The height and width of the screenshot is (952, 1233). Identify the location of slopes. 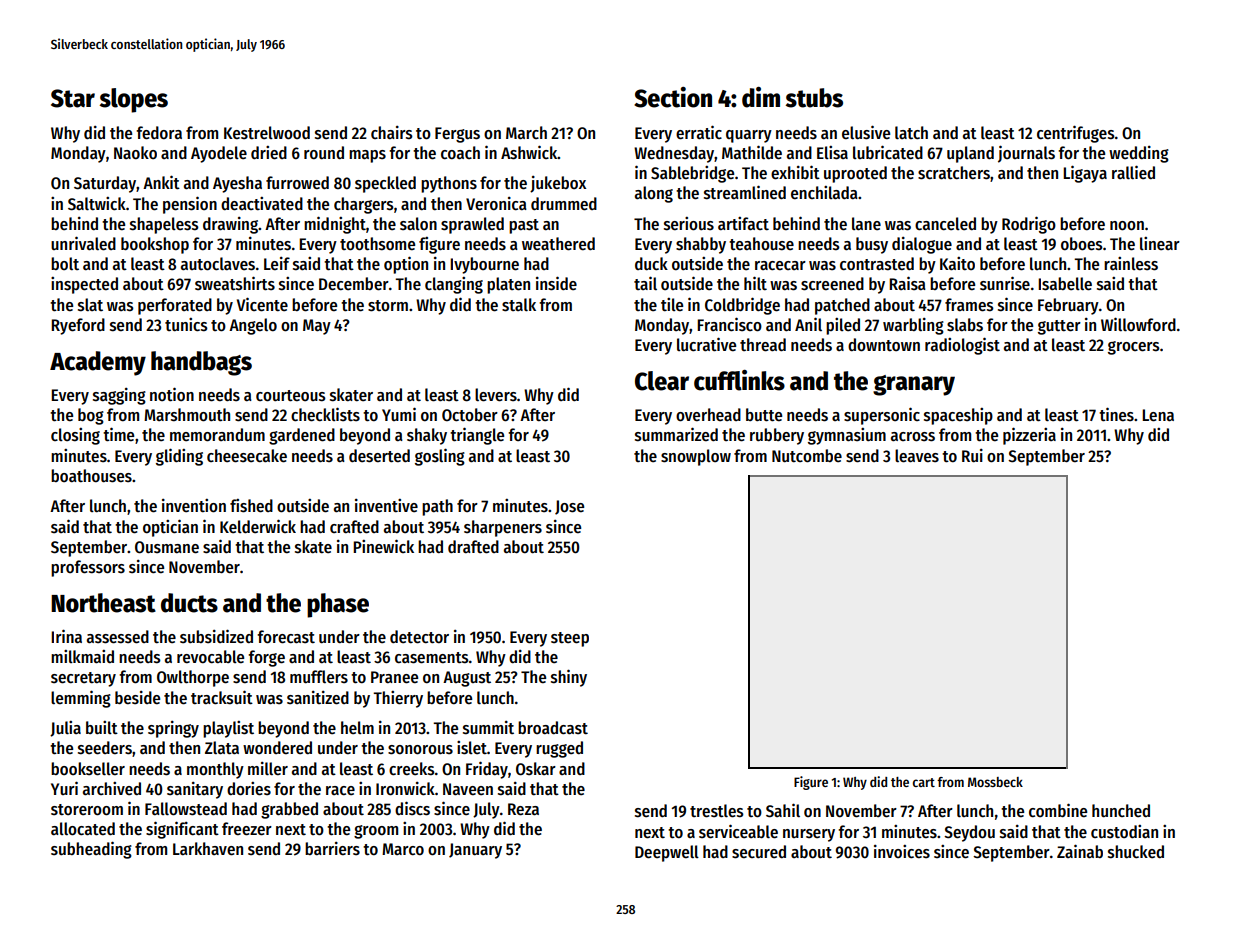
(134, 100).
